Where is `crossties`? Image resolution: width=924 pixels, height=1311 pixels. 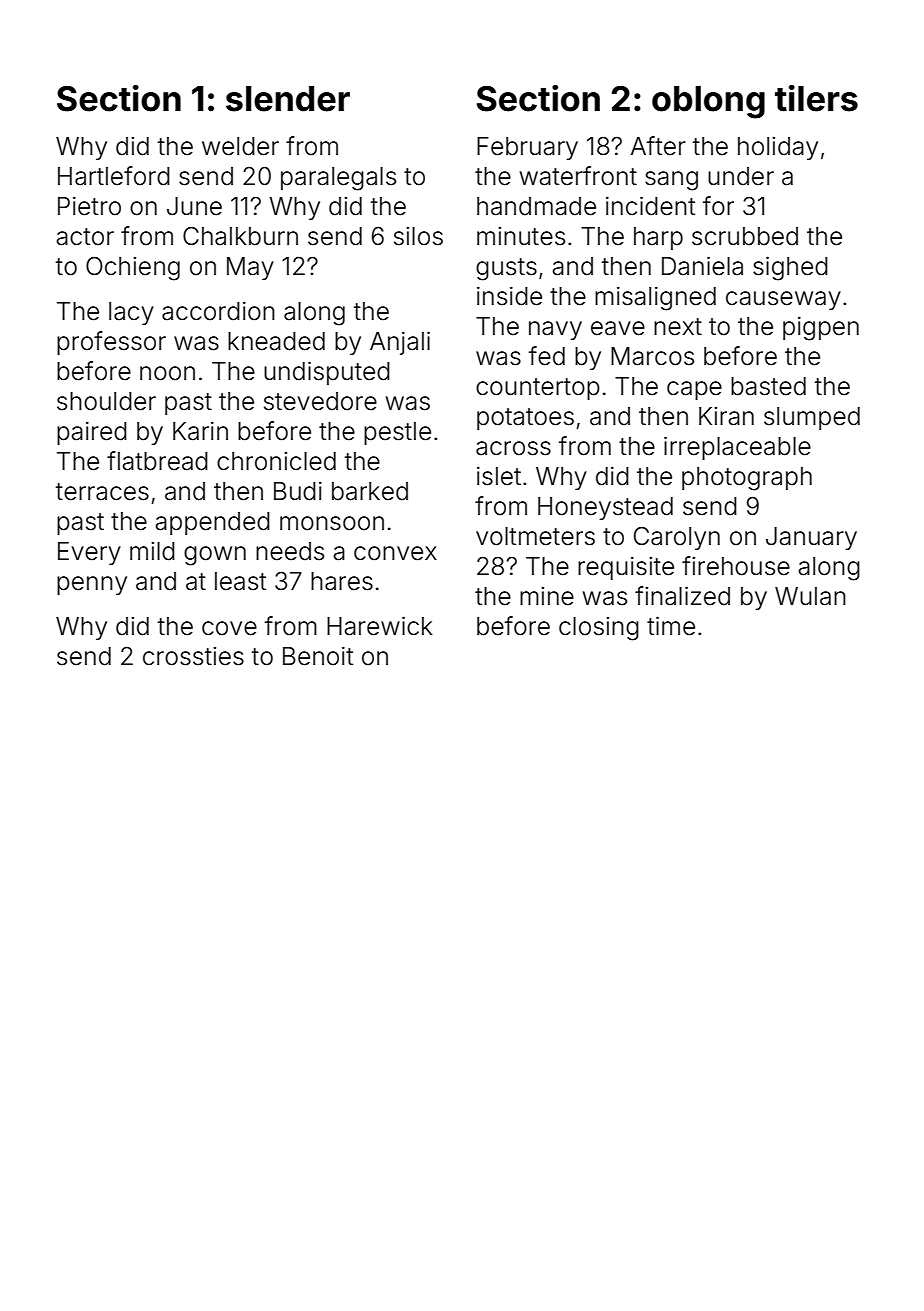 crossties is located at coordinates (193, 656).
